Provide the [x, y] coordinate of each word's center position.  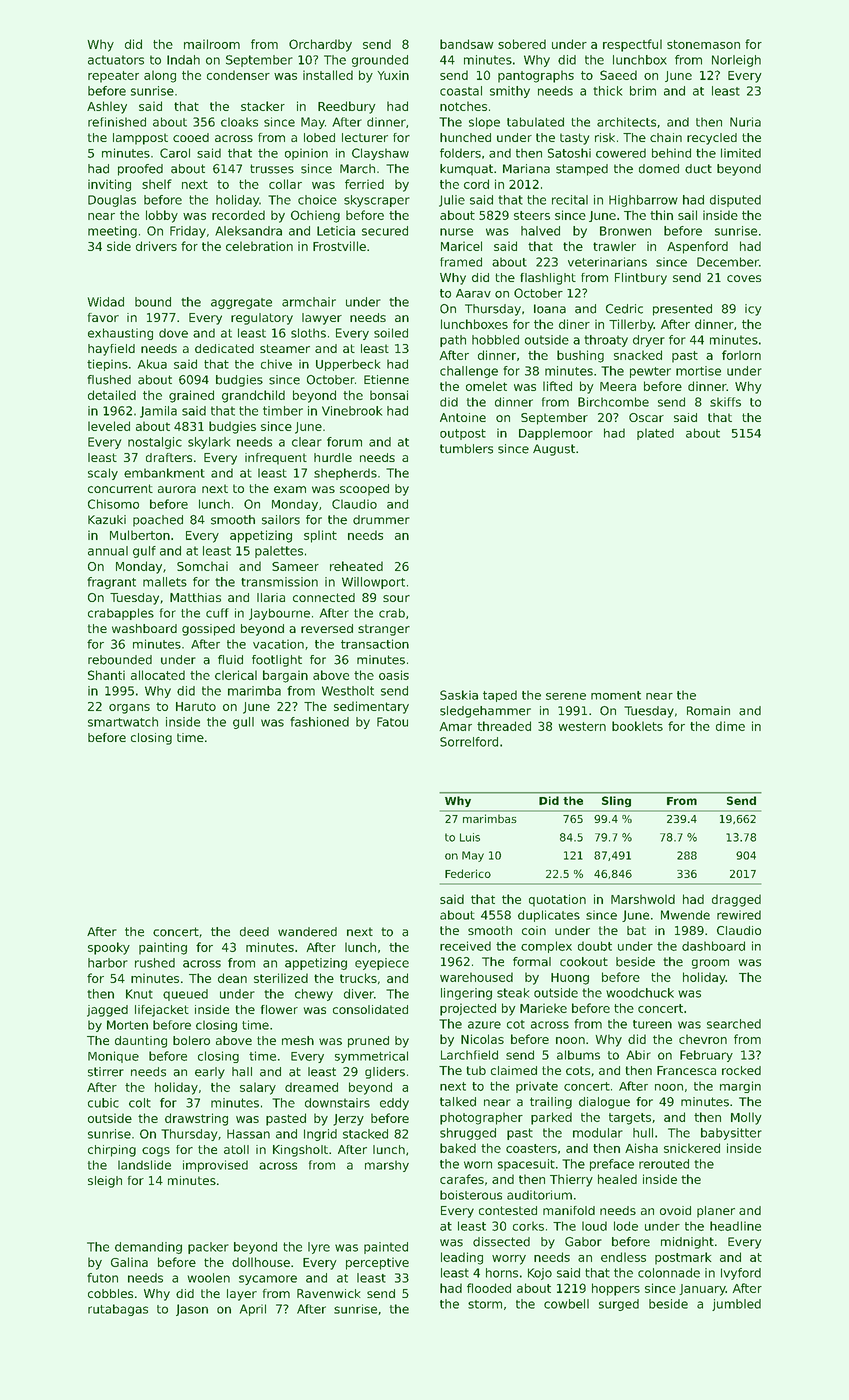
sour [396, 598]
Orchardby [320, 45]
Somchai [202, 566]
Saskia [459, 695]
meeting [112, 232]
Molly [746, 1118]
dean [232, 978]
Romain [708, 711]
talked [458, 1102]
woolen [208, 1278]
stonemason [703, 44]
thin [661, 215]
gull [243, 723]
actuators [116, 60]
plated [655, 434]
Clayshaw [380, 154]
